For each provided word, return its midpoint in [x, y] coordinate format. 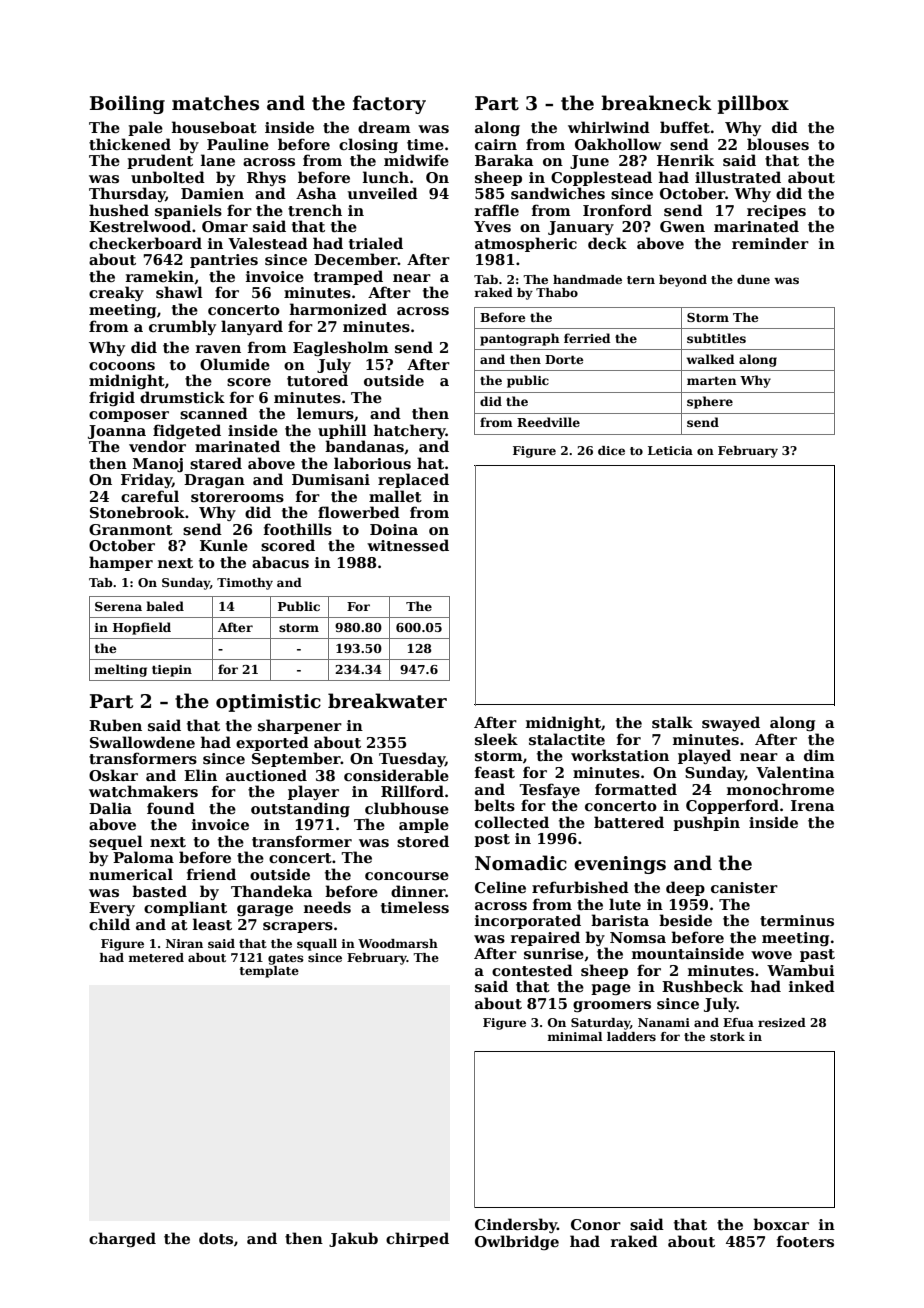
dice [611, 450]
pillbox [753, 104]
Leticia [670, 450]
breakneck [656, 103]
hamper [121, 563]
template [269, 972]
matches [215, 103]
